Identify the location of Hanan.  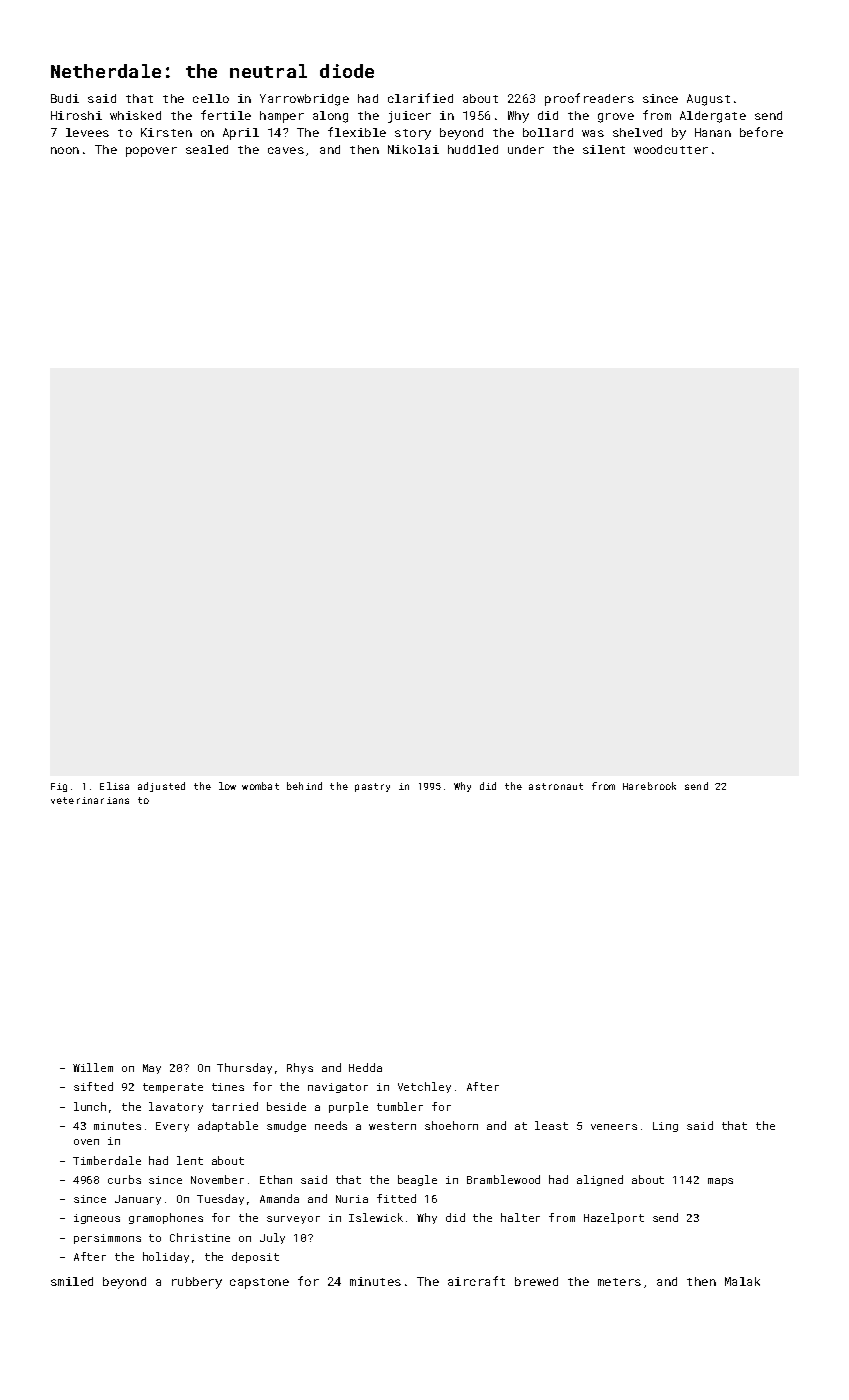
(713, 132).
